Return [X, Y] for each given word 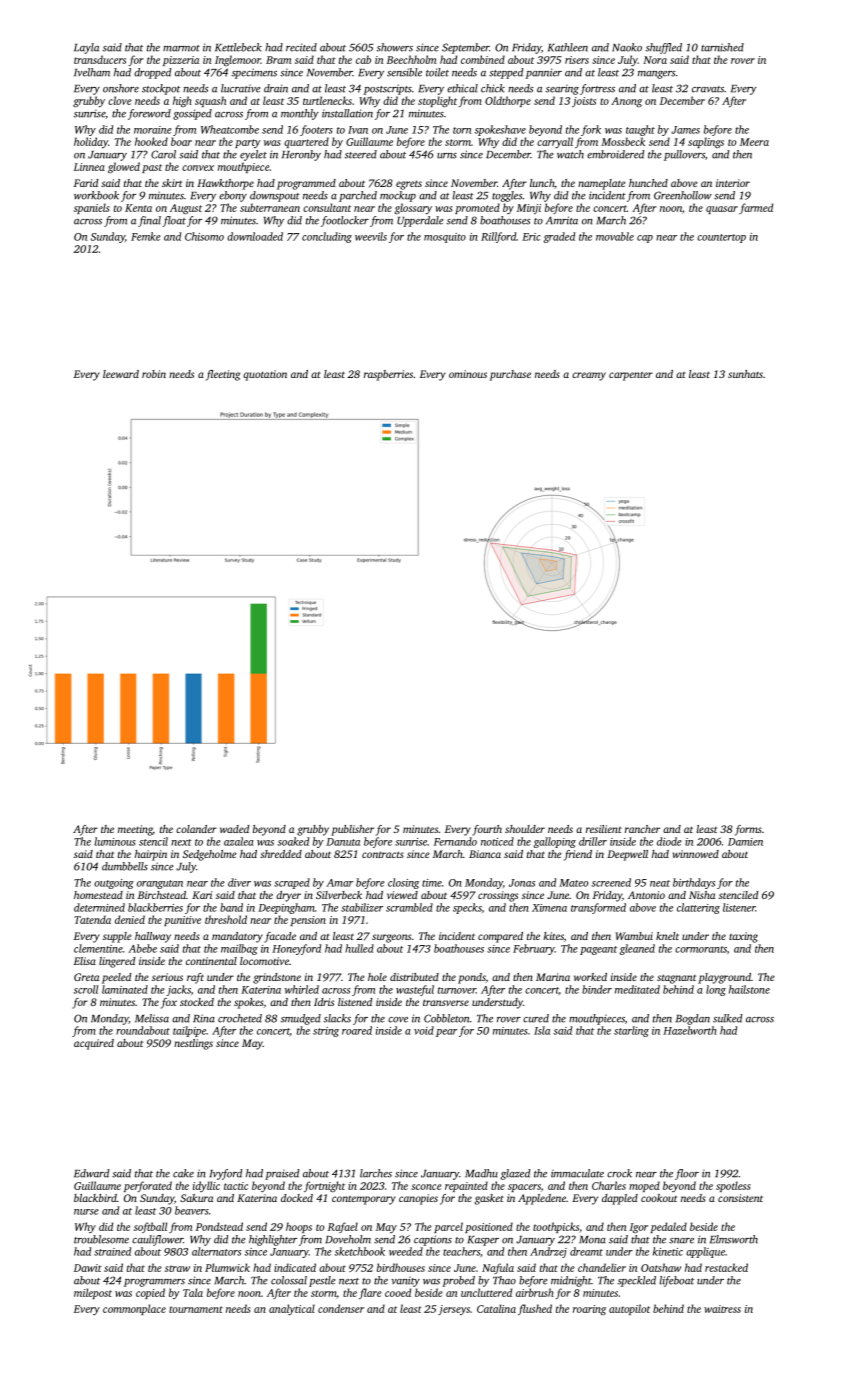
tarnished [722, 47]
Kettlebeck [238, 47]
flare [370, 1293]
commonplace [134, 1309]
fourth [487, 830]
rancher [642, 829]
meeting [135, 830]
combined [483, 59]
